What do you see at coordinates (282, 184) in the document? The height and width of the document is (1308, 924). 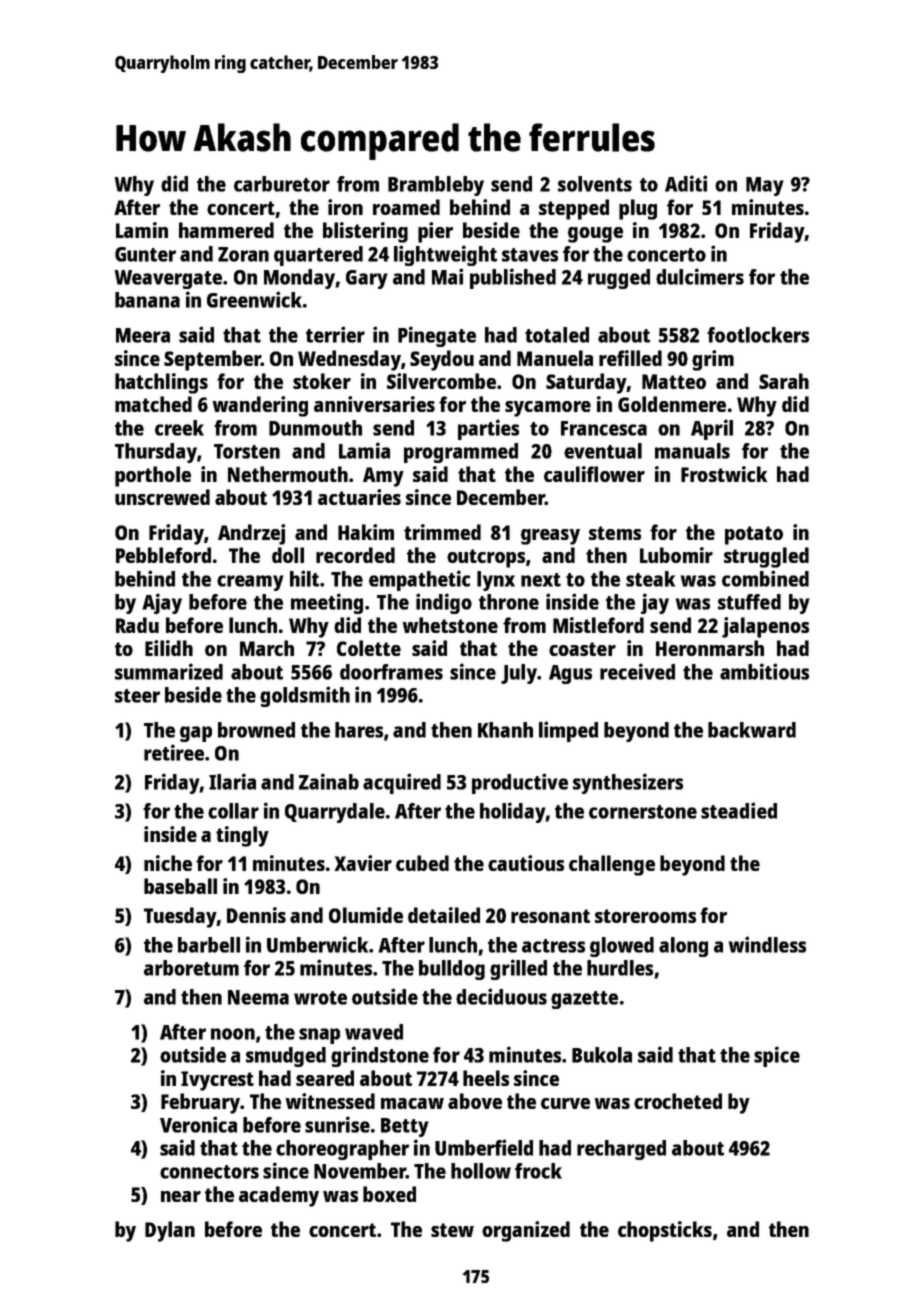 I see `carburetor` at bounding box center [282, 184].
